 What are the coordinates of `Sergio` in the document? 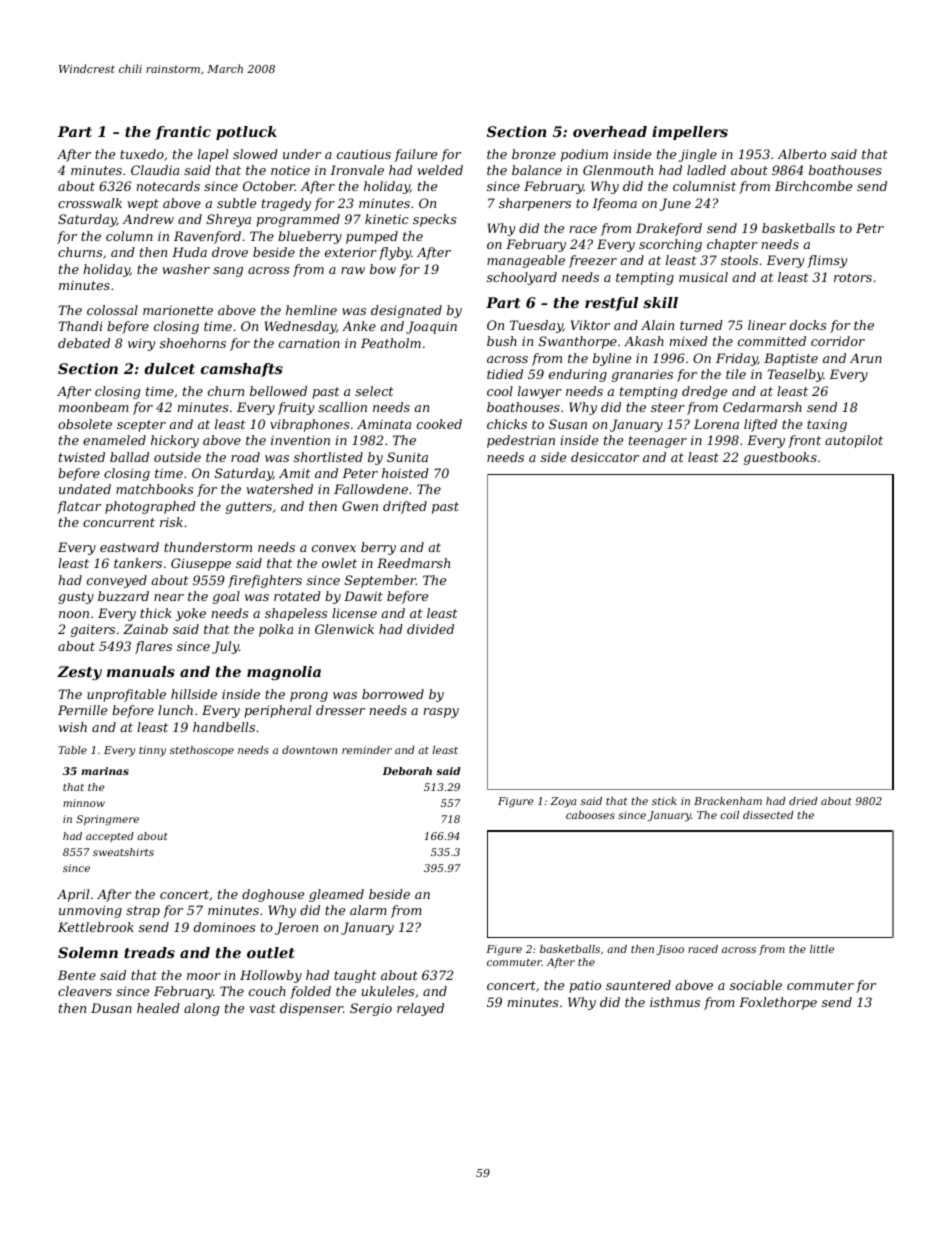 It's located at (371, 1009).
